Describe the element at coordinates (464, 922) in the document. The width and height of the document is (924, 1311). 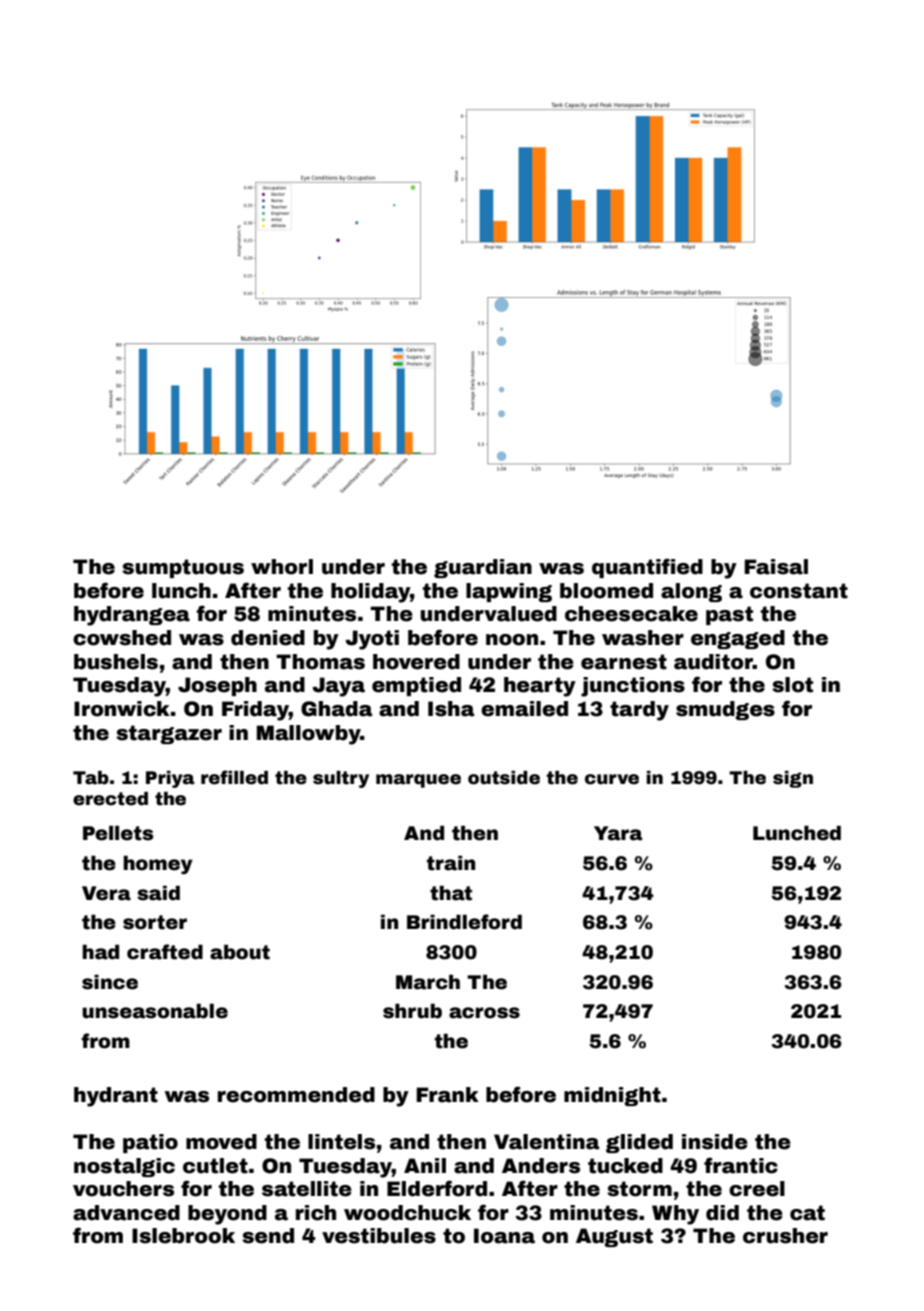
I see `Brindleford` at that location.
